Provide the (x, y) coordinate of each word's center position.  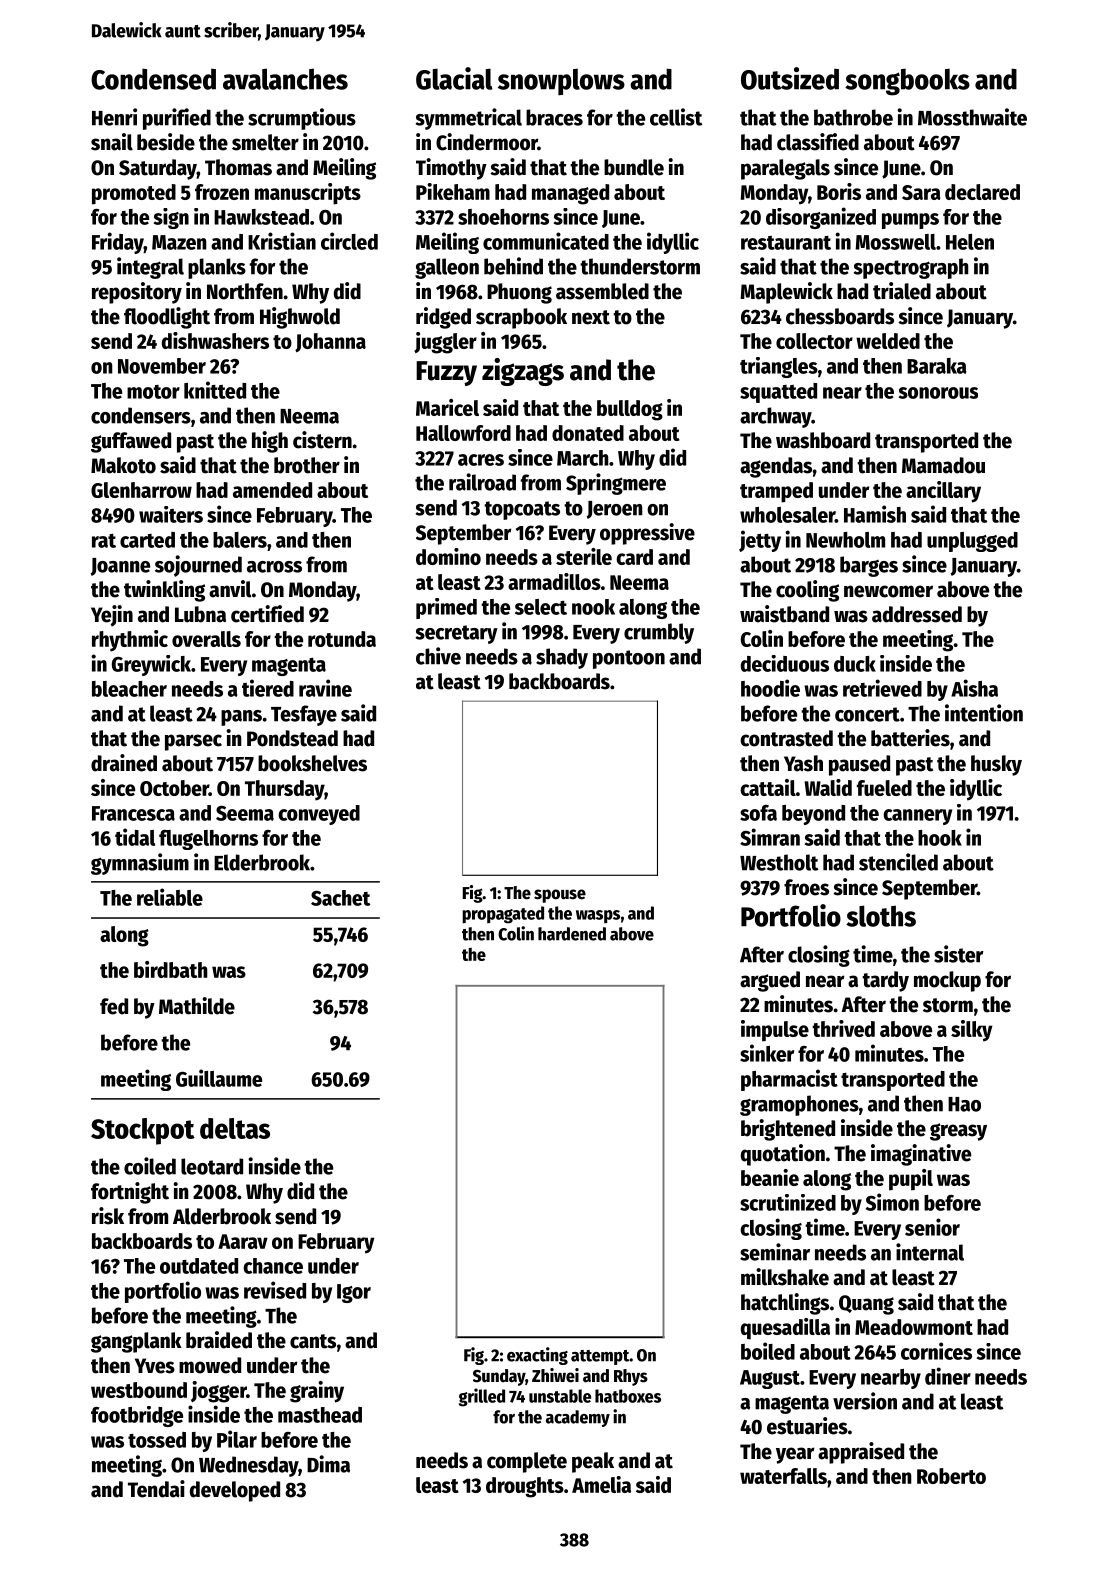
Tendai (156, 1489)
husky (996, 765)
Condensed (153, 79)
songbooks (907, 82)
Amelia (601, 1484)
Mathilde (197, 1006)
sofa (758, 813)
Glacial (454, 78)
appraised (861, 1453)
